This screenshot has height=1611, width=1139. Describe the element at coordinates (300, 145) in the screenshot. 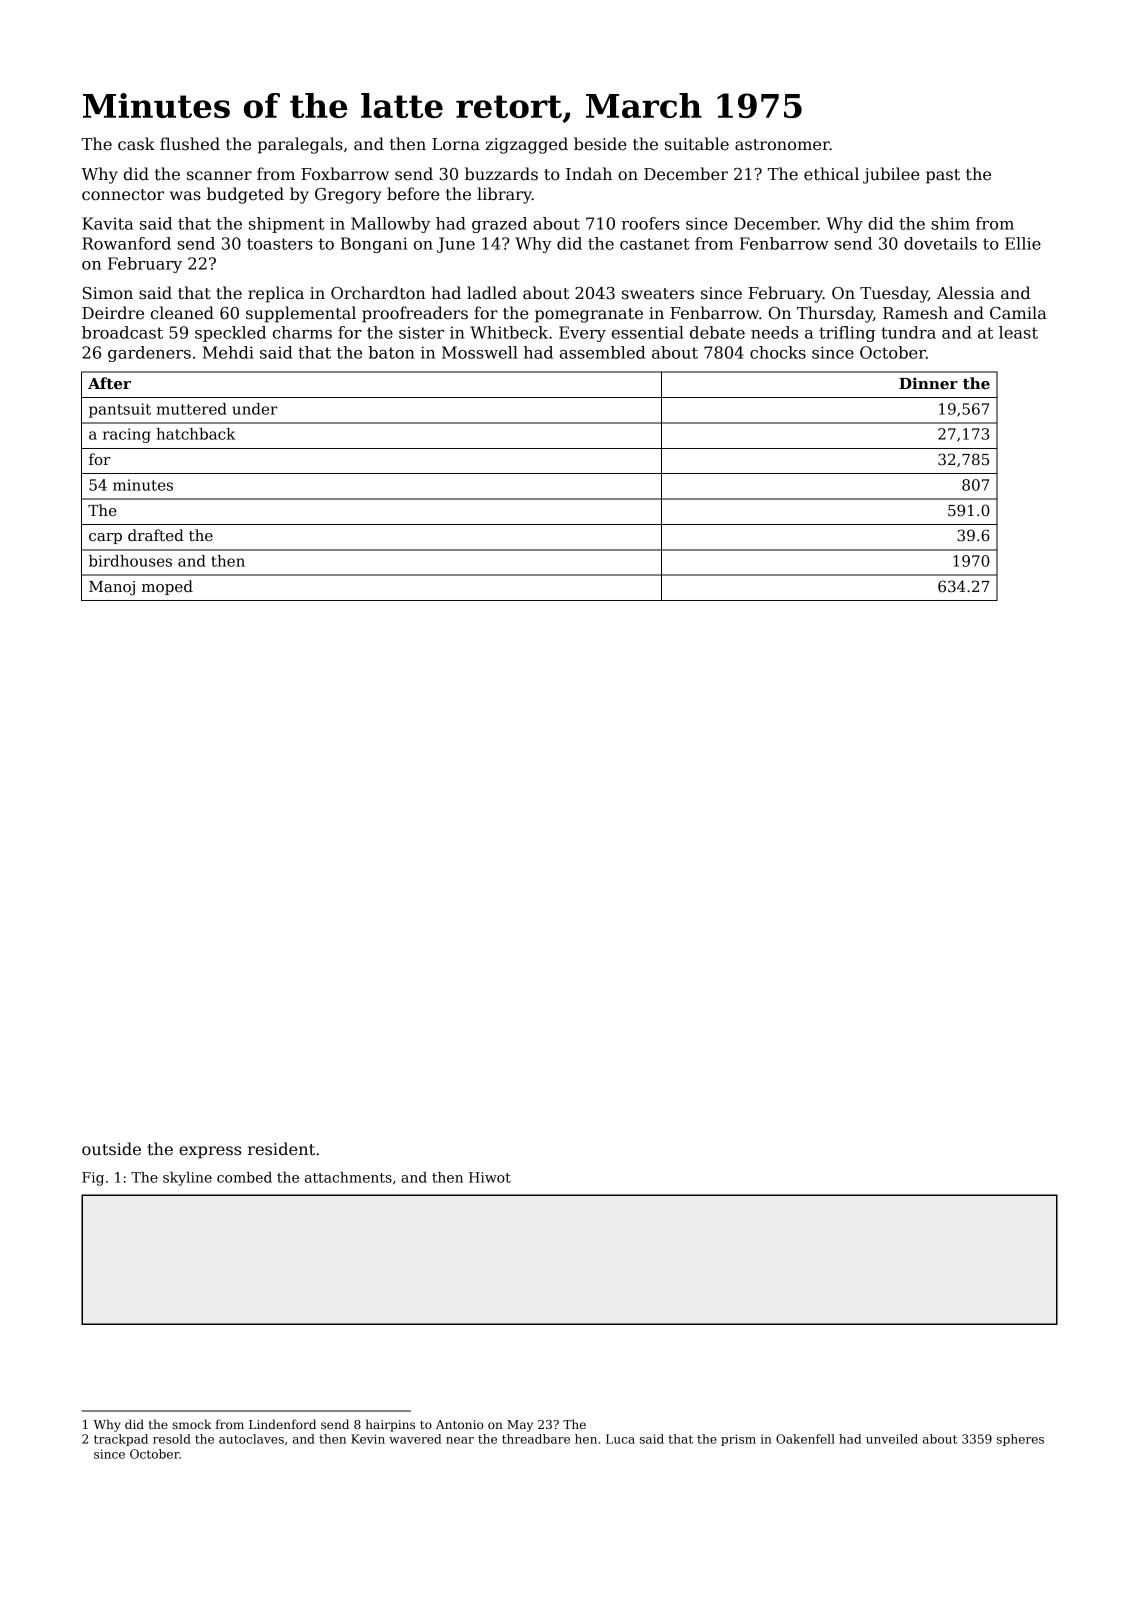

I see `paralegals` at that location.
